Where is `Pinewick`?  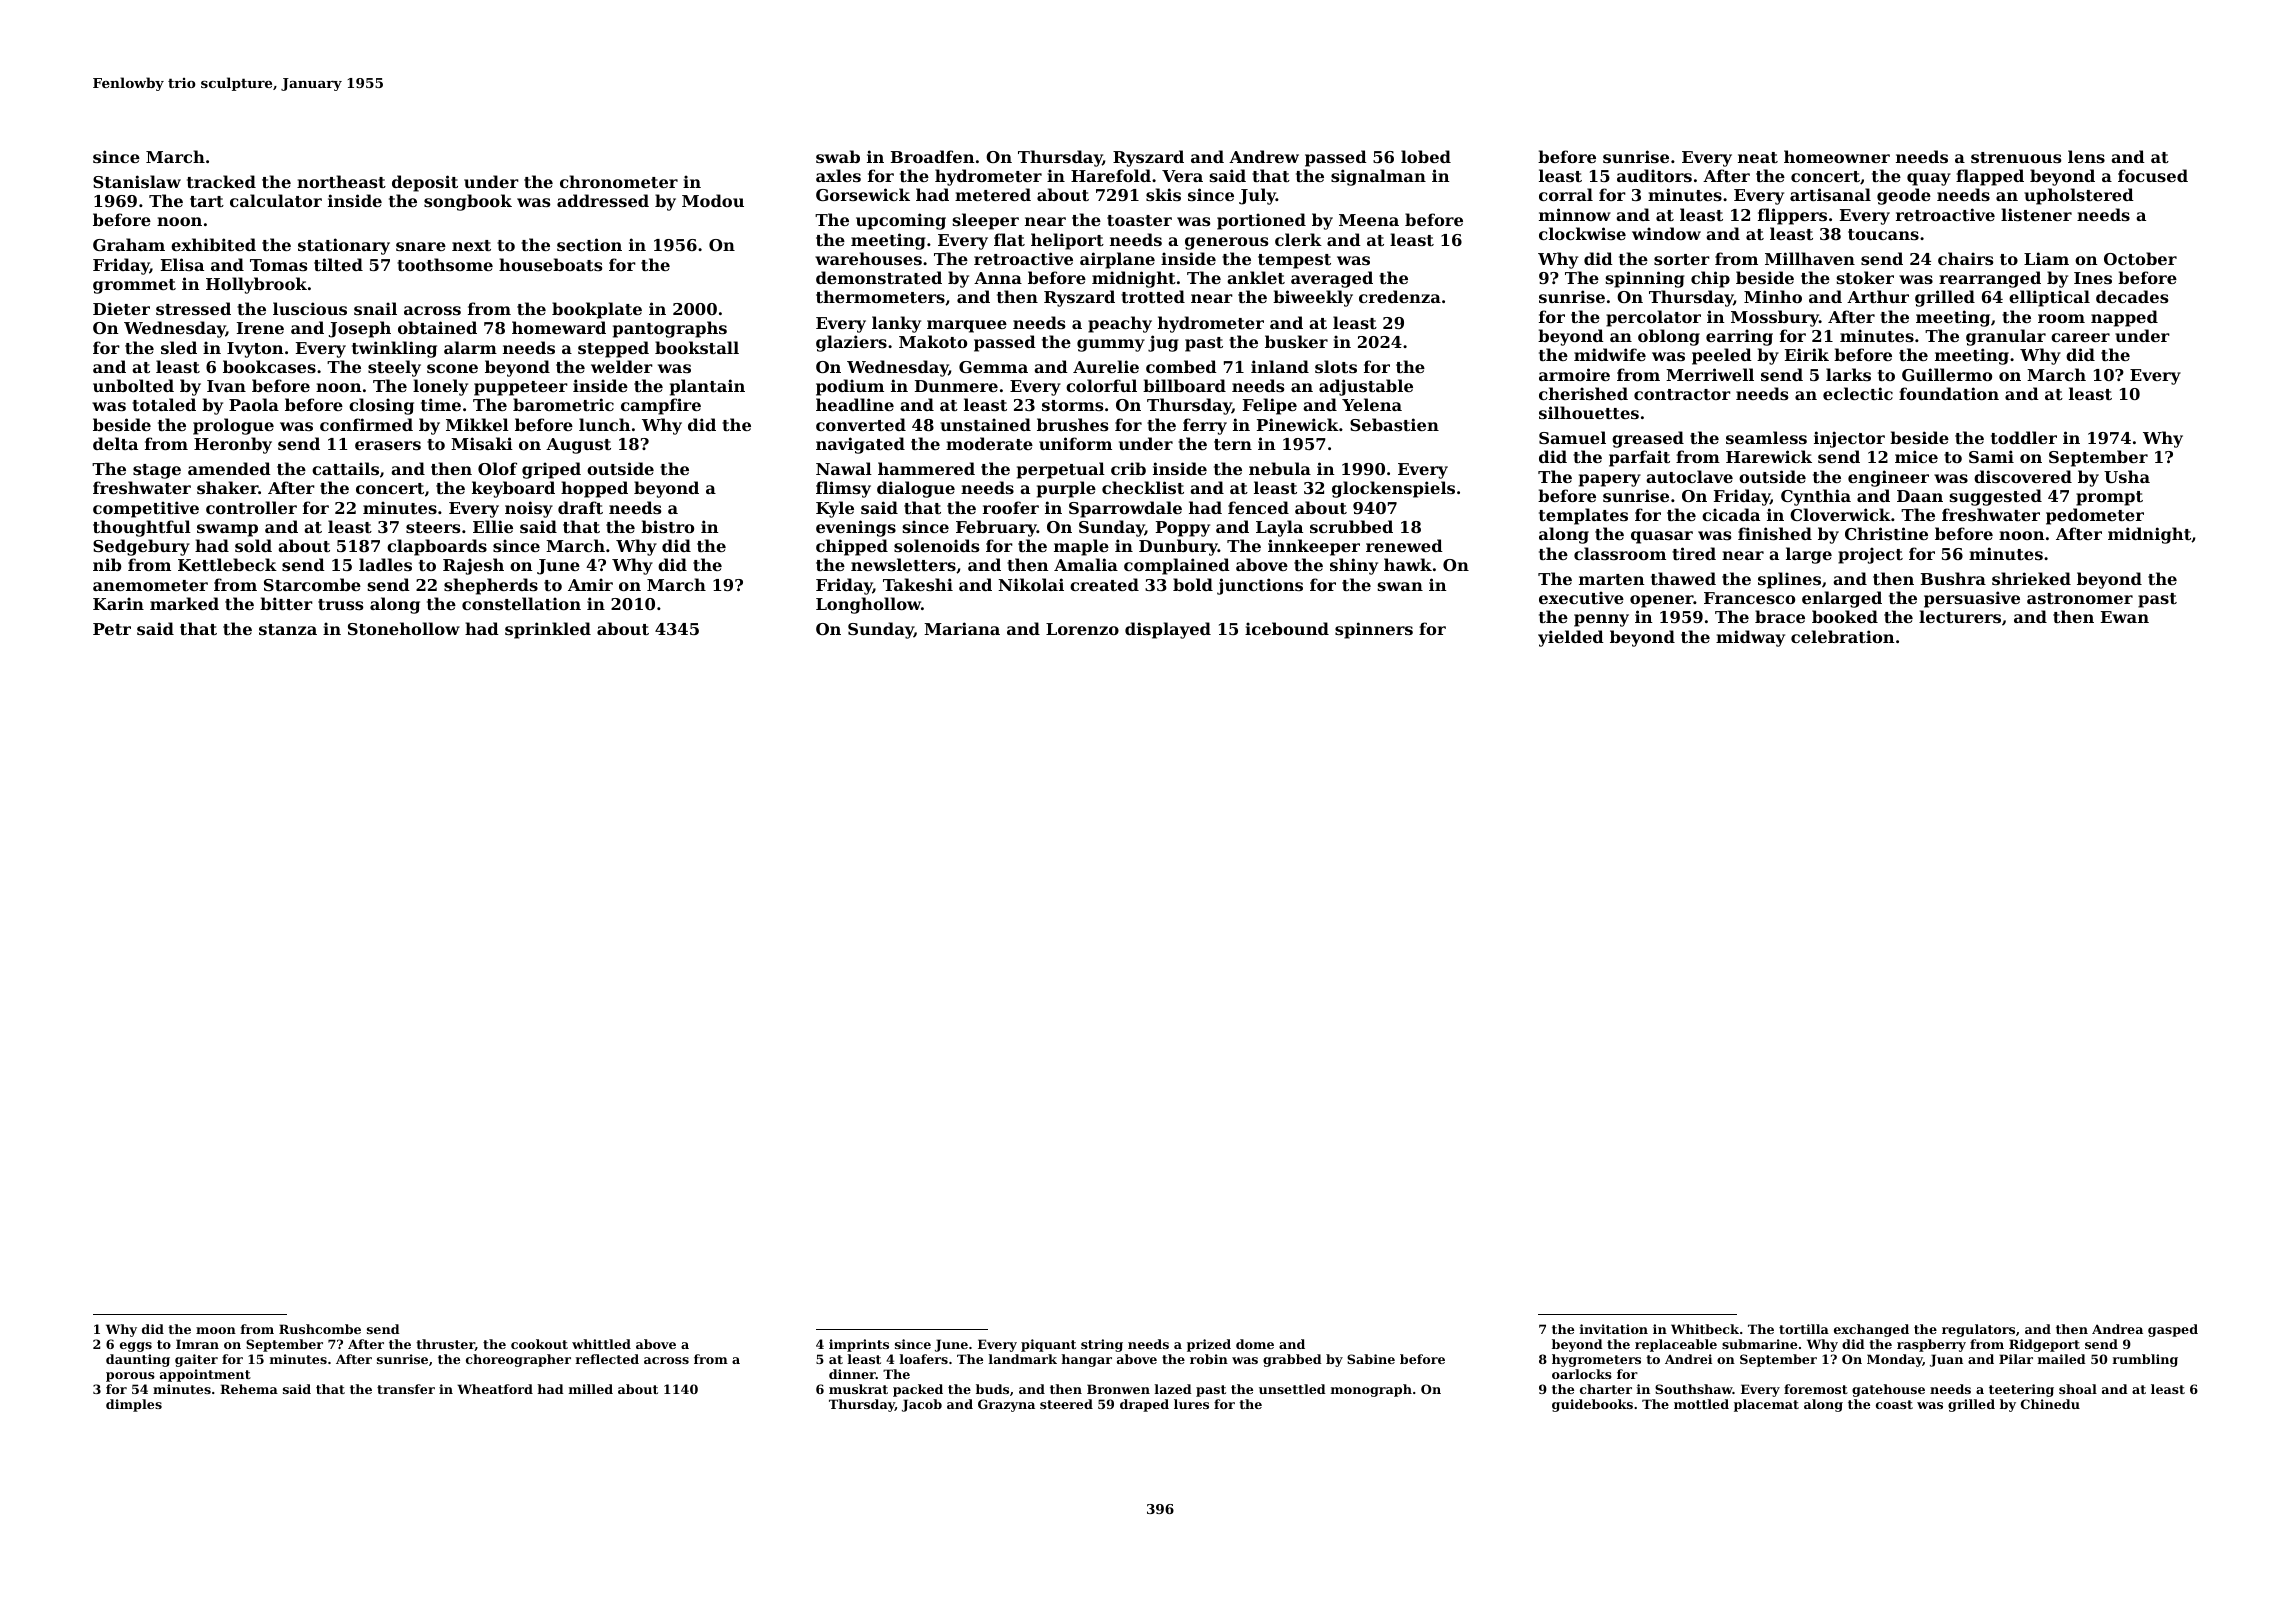
Pinewick is located at coordinates (1298, 424).
